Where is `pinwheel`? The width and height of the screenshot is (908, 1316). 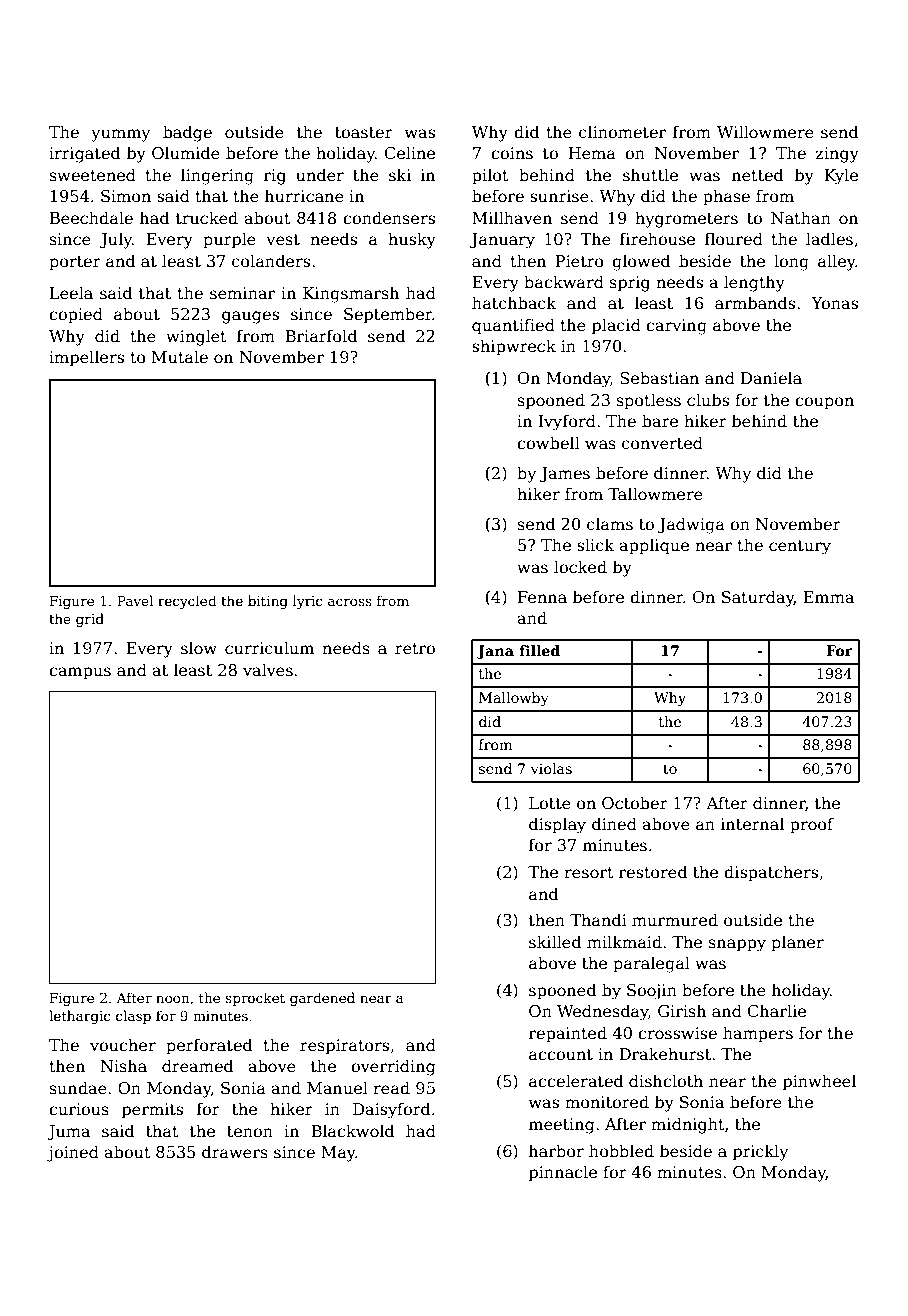 pinwheel is located at coordinates (819, 1082).
